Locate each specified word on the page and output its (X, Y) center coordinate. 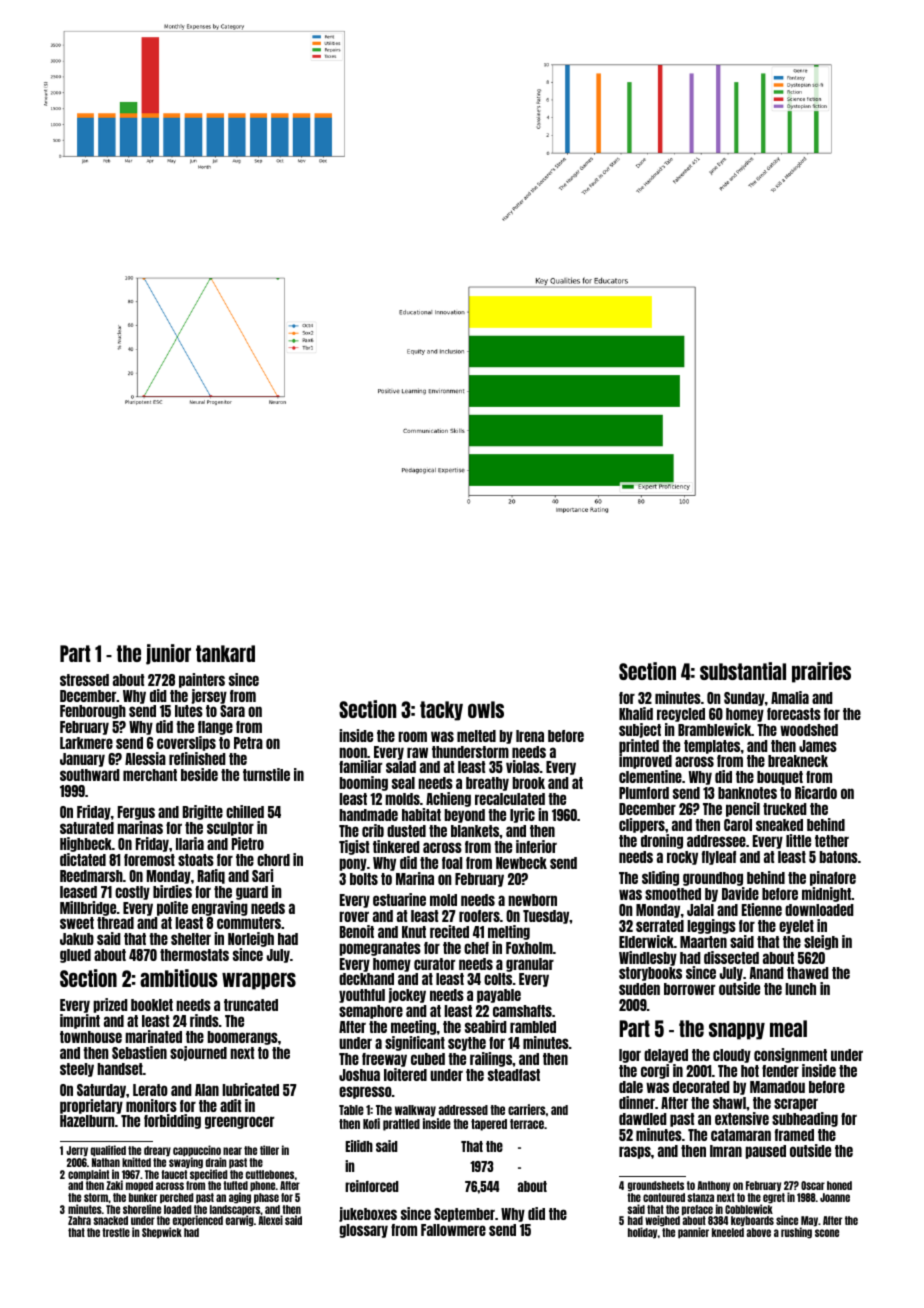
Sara (232, 711)
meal (788, 1028)
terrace (527, 1124)
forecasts (794, 714)
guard (252, 893)
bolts (364, 879)
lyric (522, 815)
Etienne (762, 909)
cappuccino (197, 1151)
